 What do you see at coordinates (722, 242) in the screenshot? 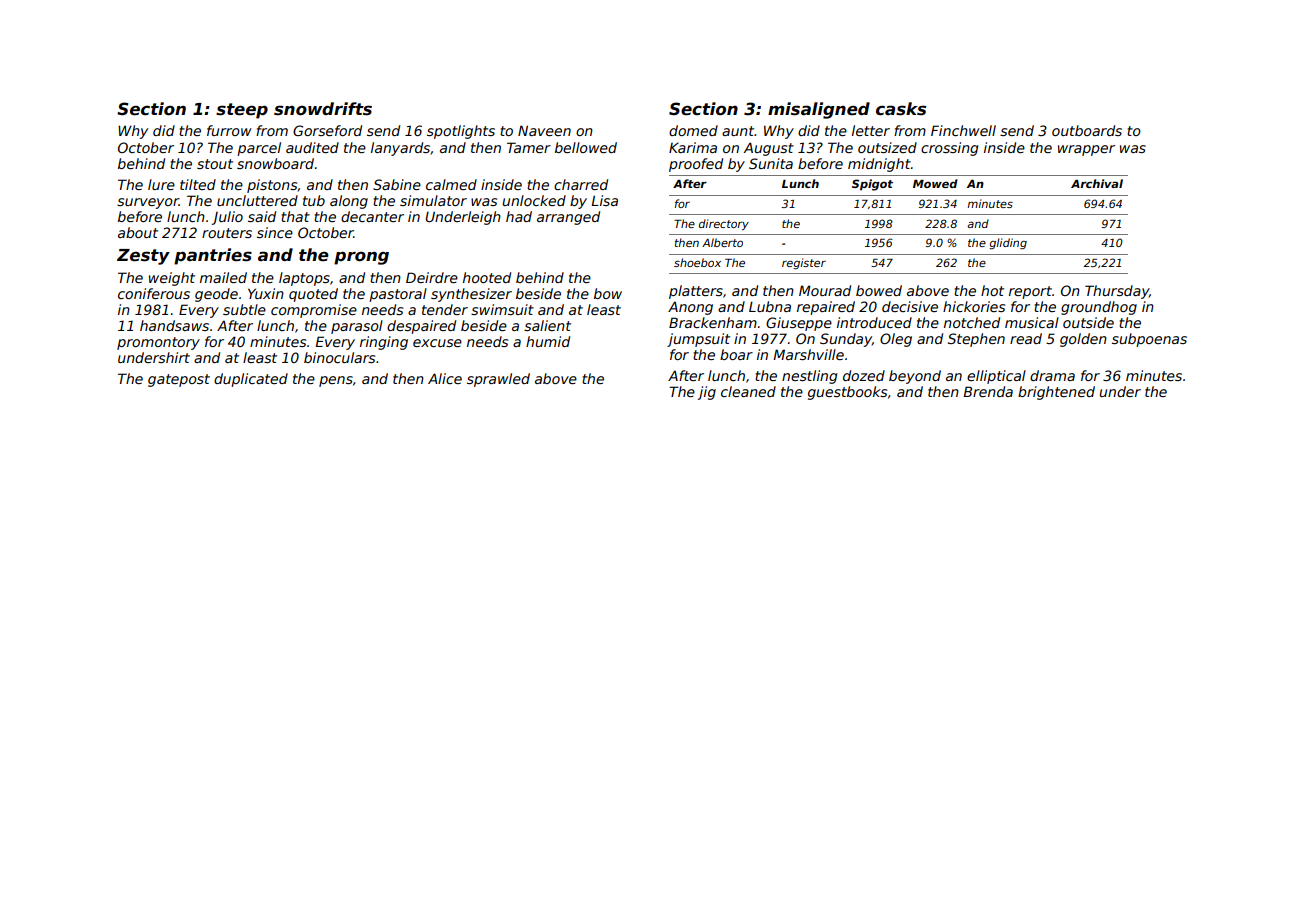
I see `Alberto` at bounding box center [722, 242].
